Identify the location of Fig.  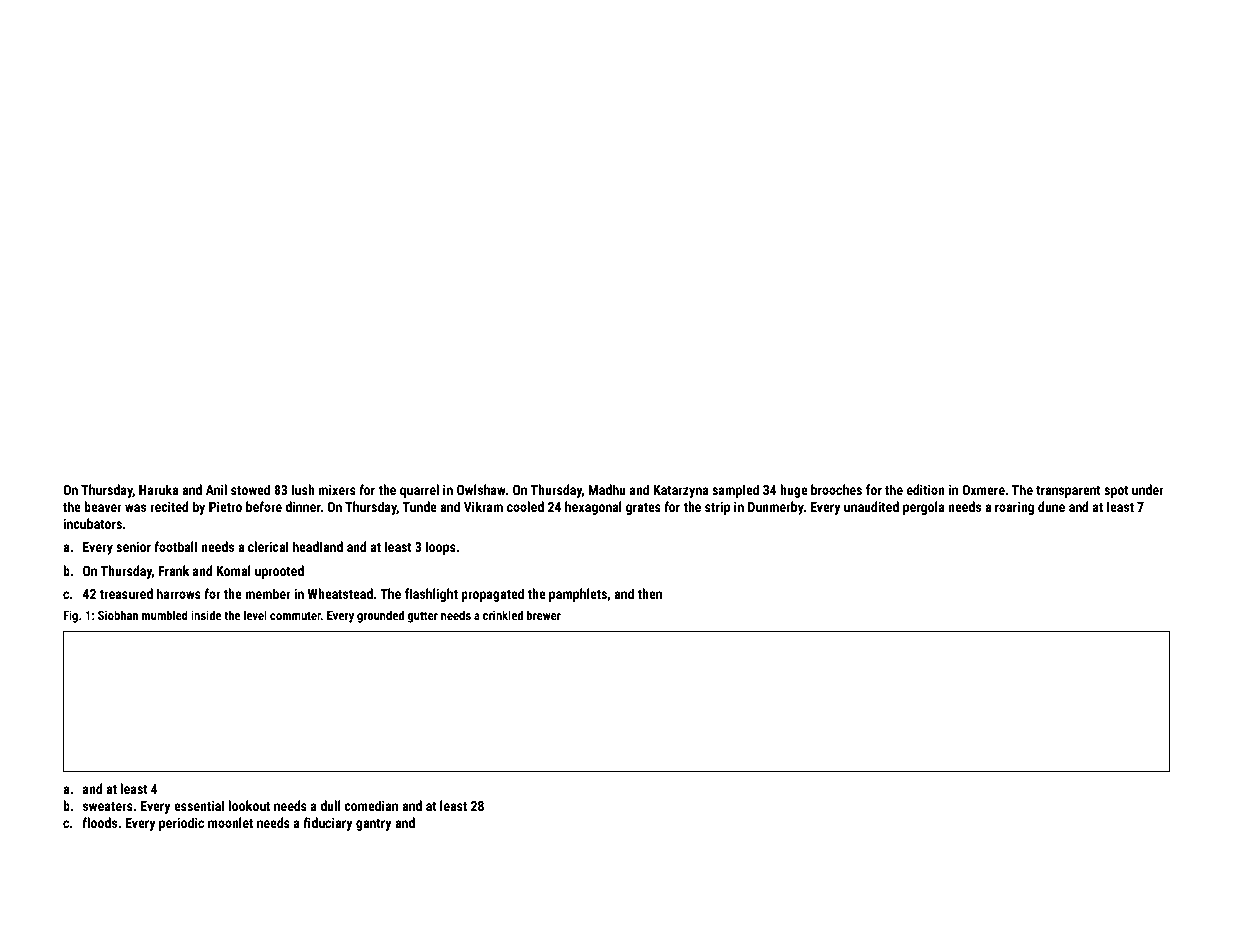
(70, 616).
